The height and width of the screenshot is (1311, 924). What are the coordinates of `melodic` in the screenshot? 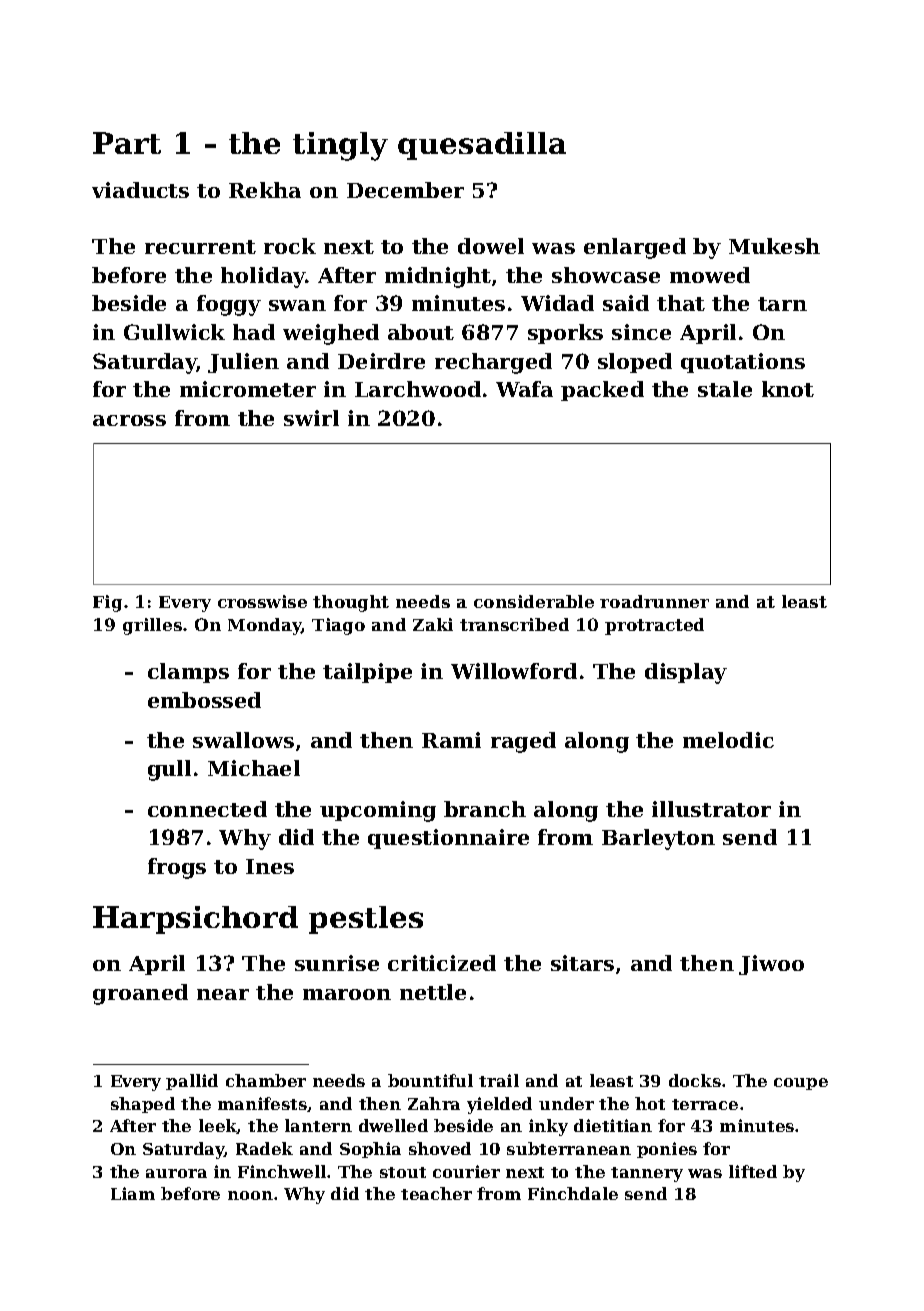 It's located at (728, 740).
